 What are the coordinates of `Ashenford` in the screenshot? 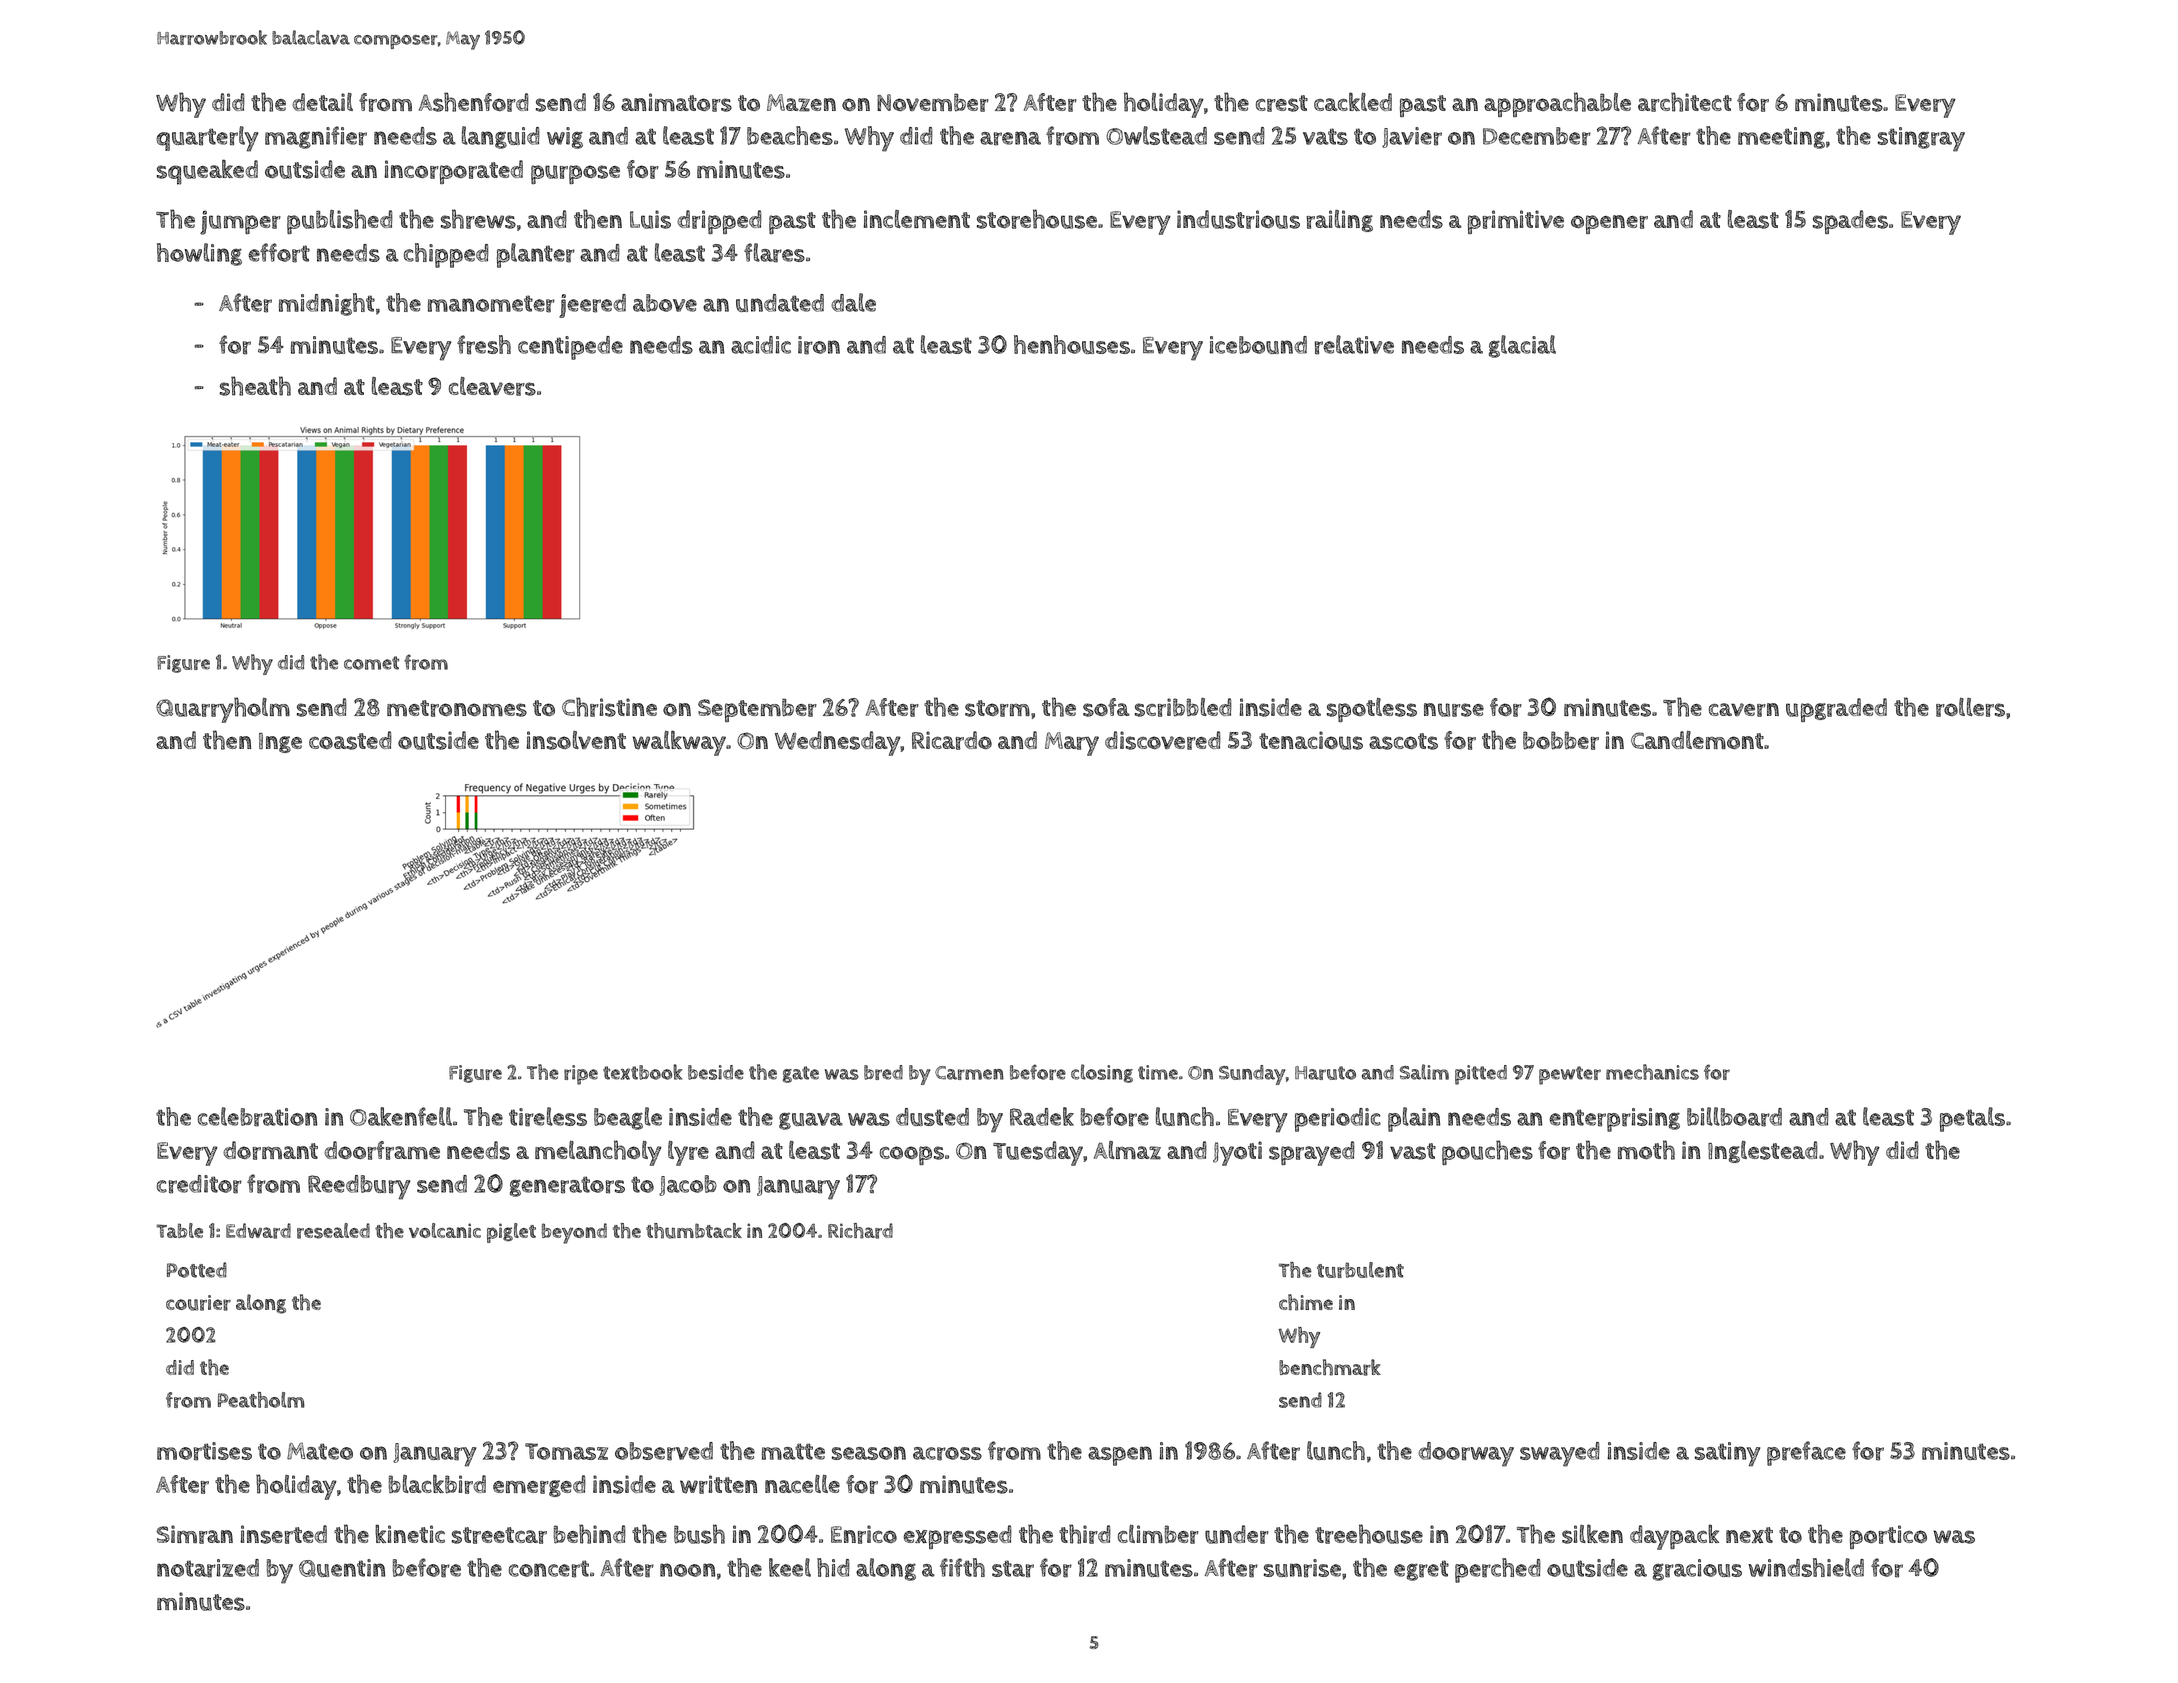 It's located at (474, 102).
